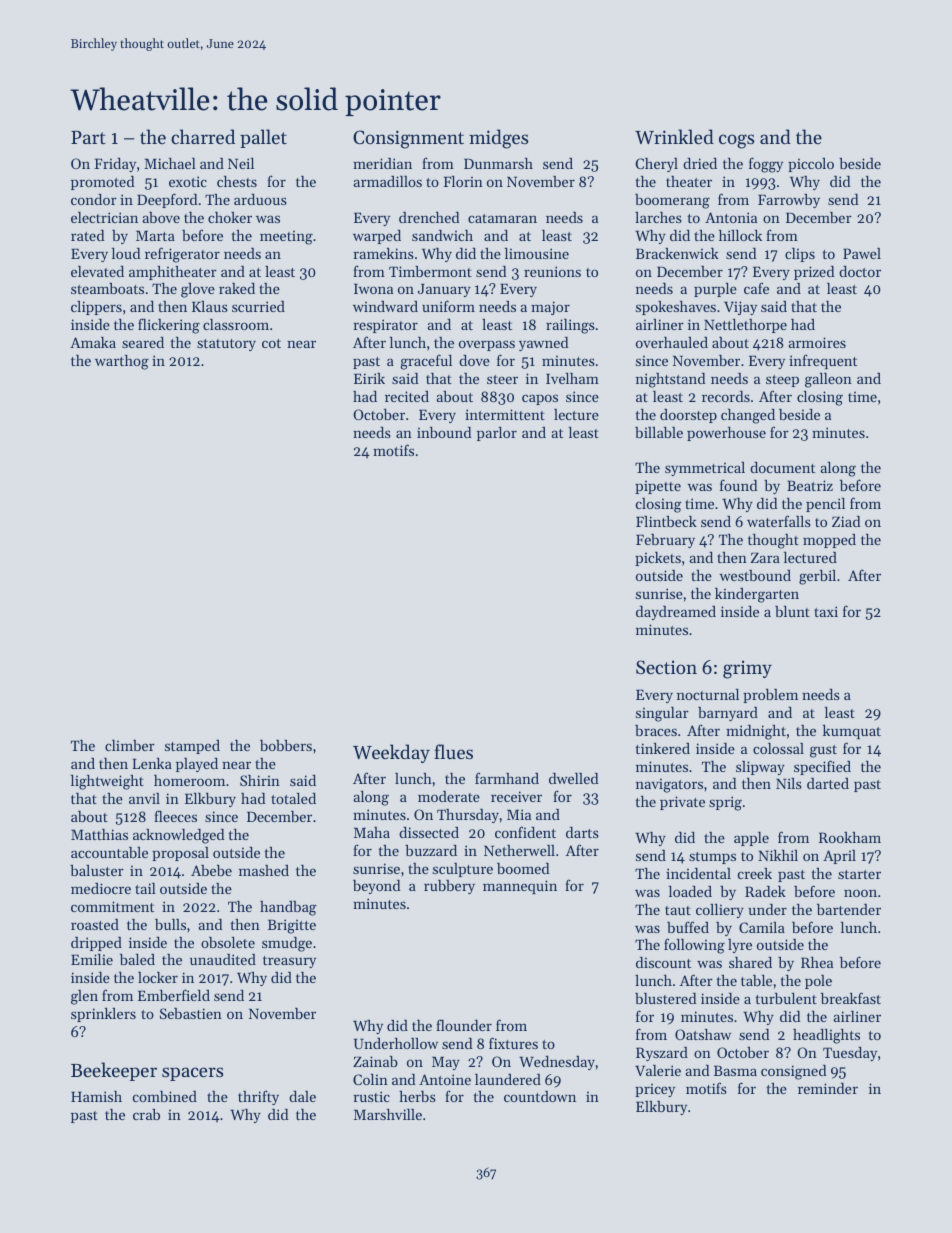 The width and height of the image is (952, 1233). What do you see at coordinates (811, 165) in the image?
I see `piccolo` at bounding box center [811, 165].
